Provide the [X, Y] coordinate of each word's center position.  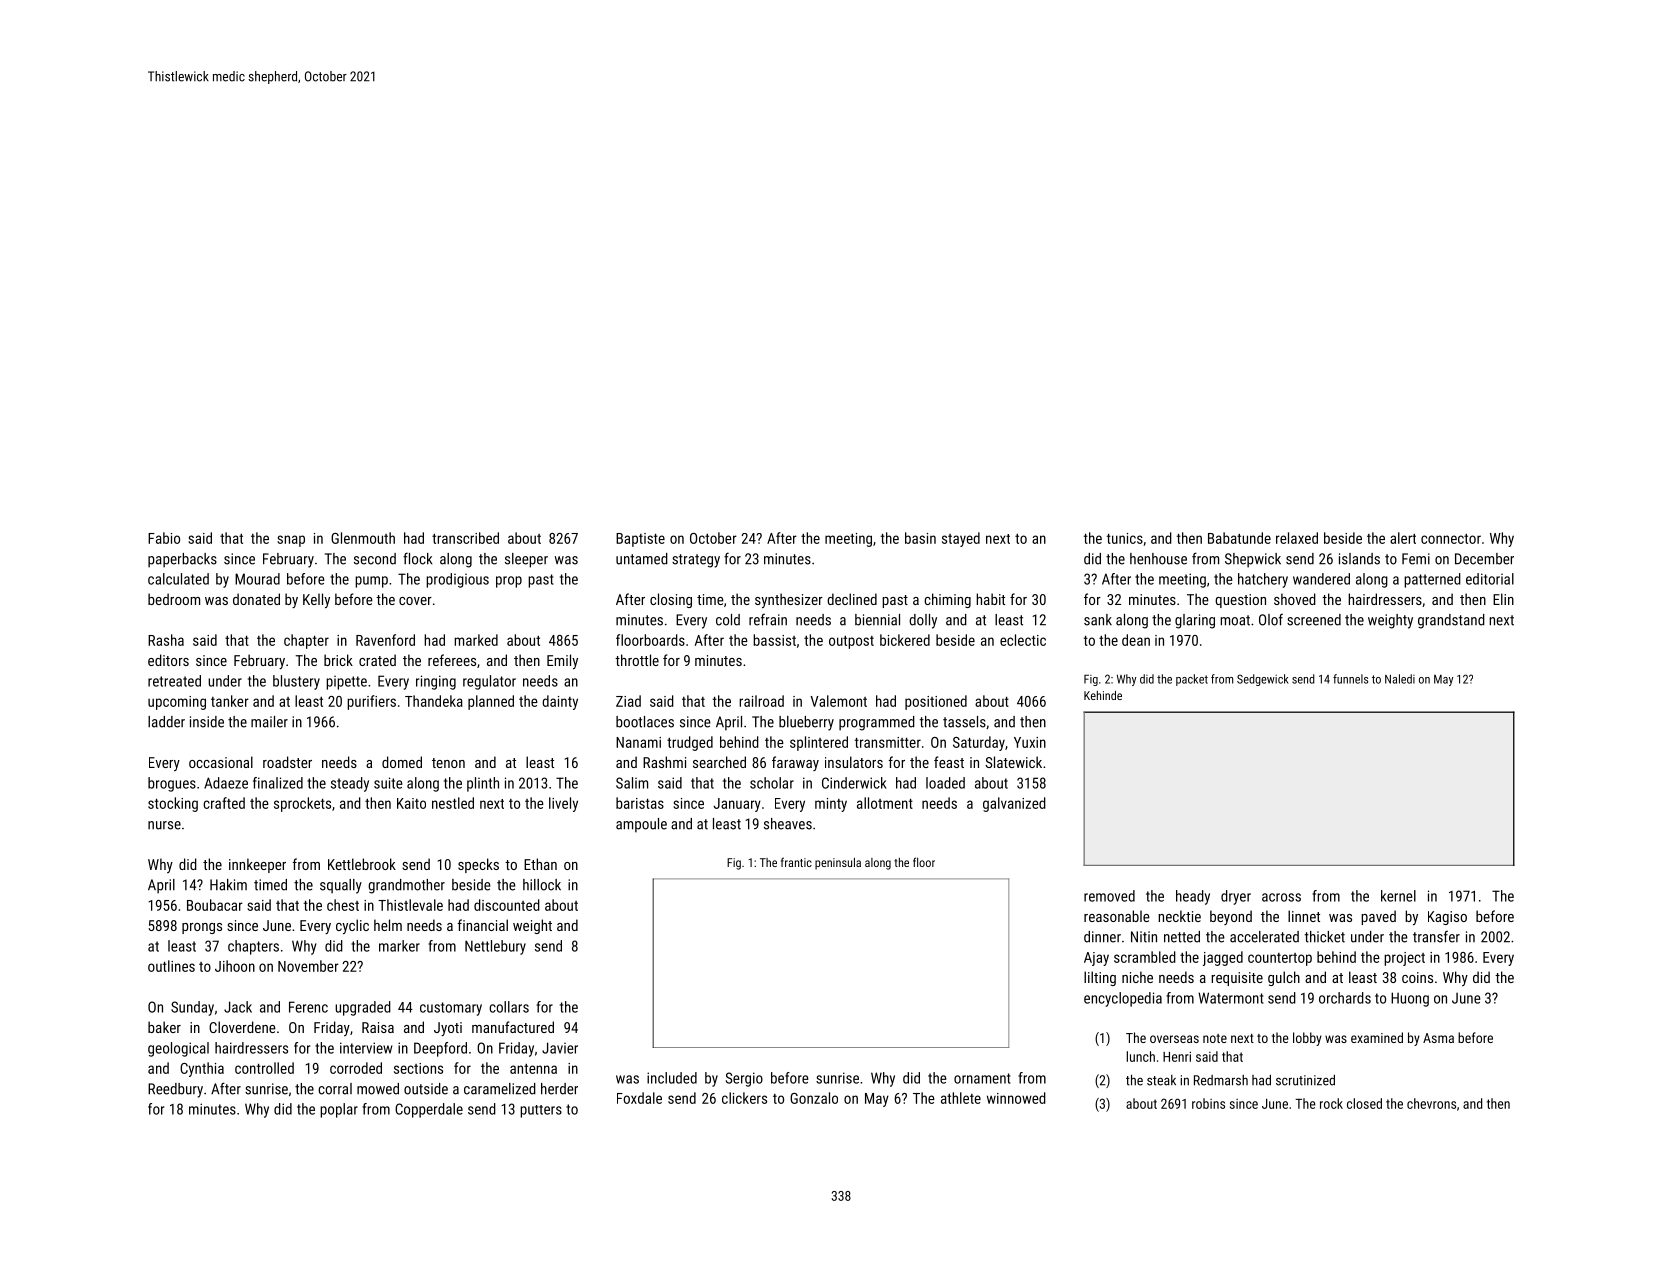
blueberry [806, 723]
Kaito [411, 803]
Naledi [1400, 679]
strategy [696, 561]
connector [1451, 539]
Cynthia [202, 1069]
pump [371, 582]
